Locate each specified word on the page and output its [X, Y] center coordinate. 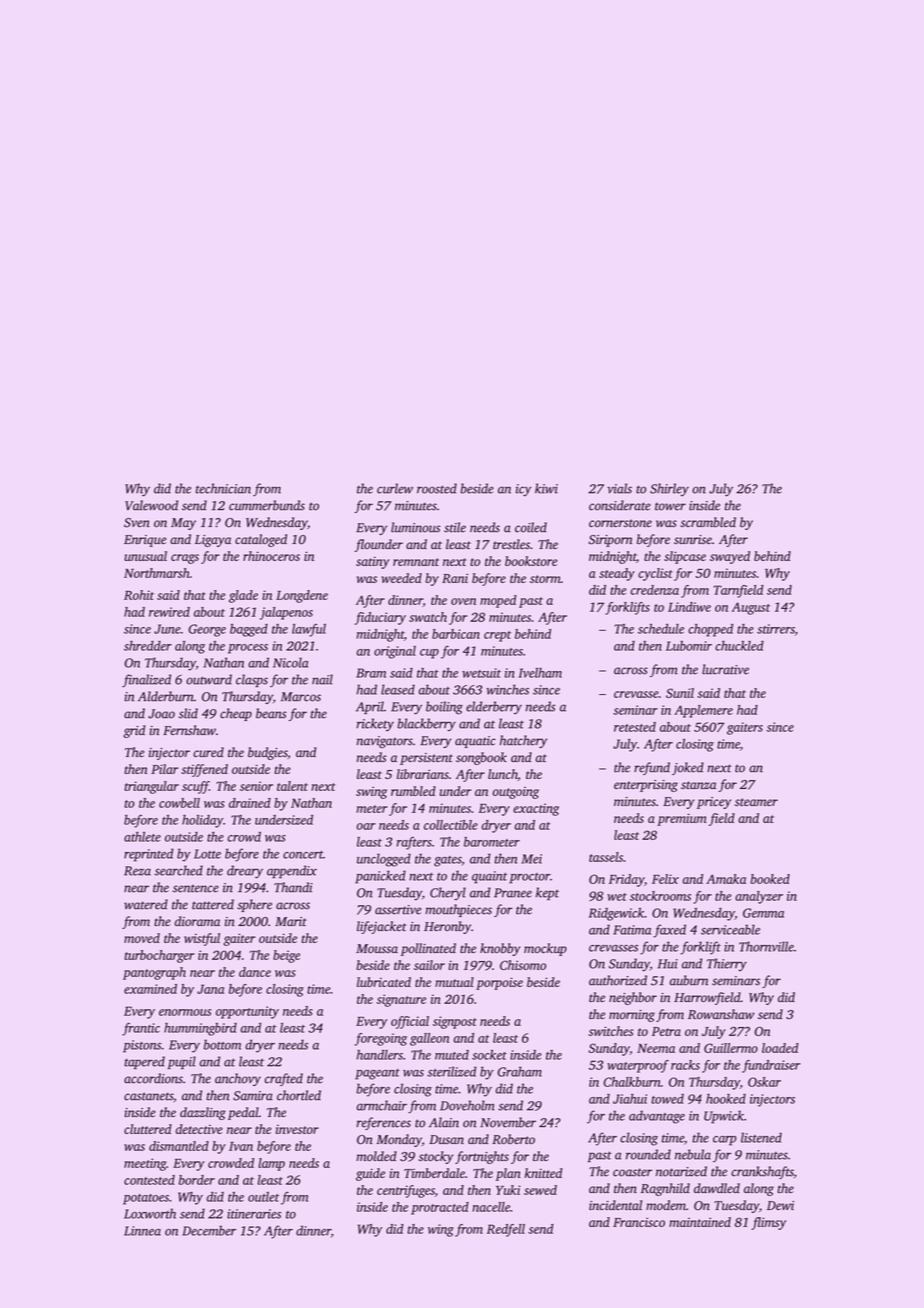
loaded [780, 1048]
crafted [284, 1079]
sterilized [452, 1071]
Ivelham [540, 673]
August [751, 608]
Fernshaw [189, 730]
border [197, 1180]
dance [255, 972]
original [395, 652]
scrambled [708, 522]
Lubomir [689, 646]
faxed [670, 931]
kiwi [546, 488]
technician [223, 488]
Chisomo [523, 965]
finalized [146, 681]
